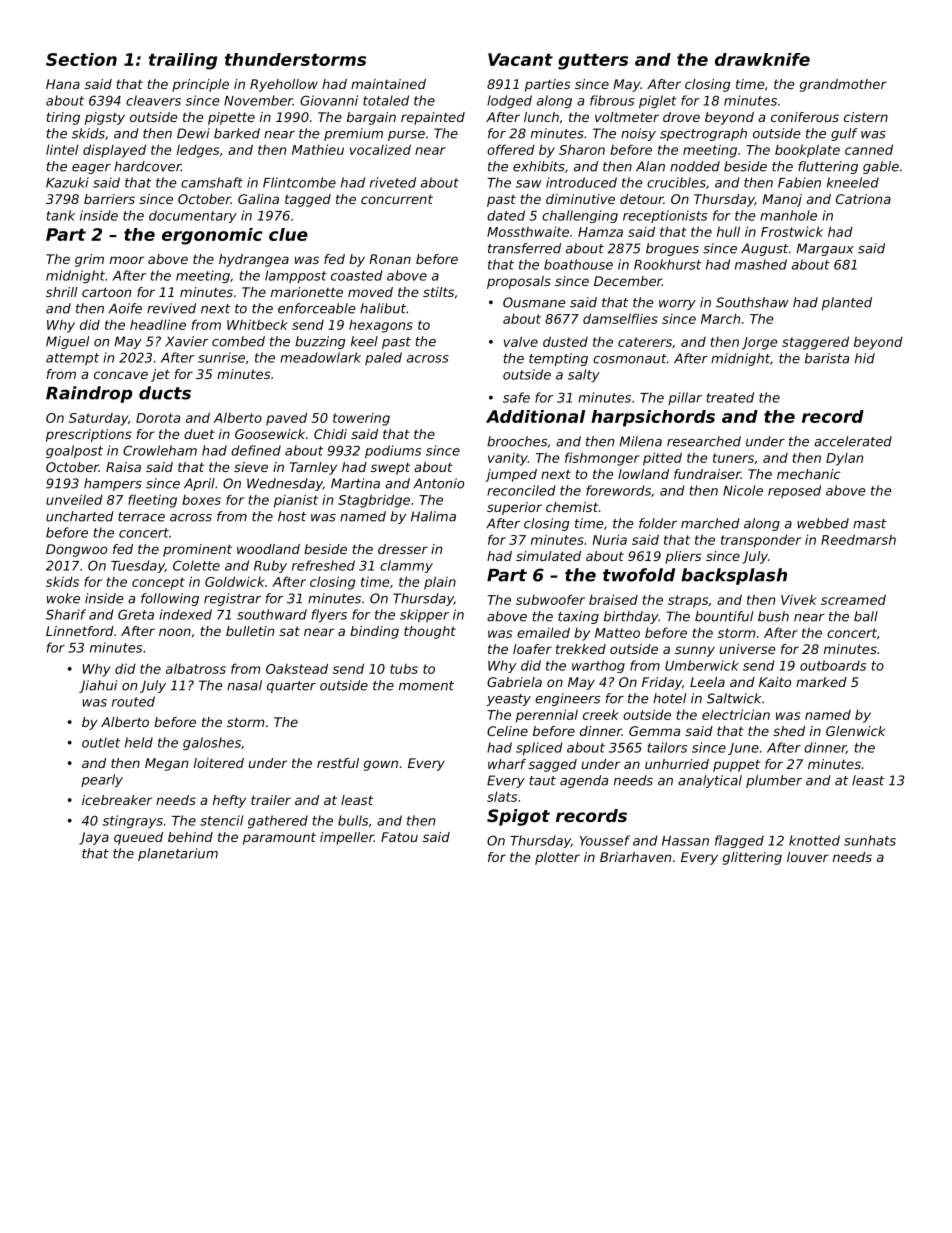 The image size is (952, 1233). I want to click on drawknife, so click(762, 59).
